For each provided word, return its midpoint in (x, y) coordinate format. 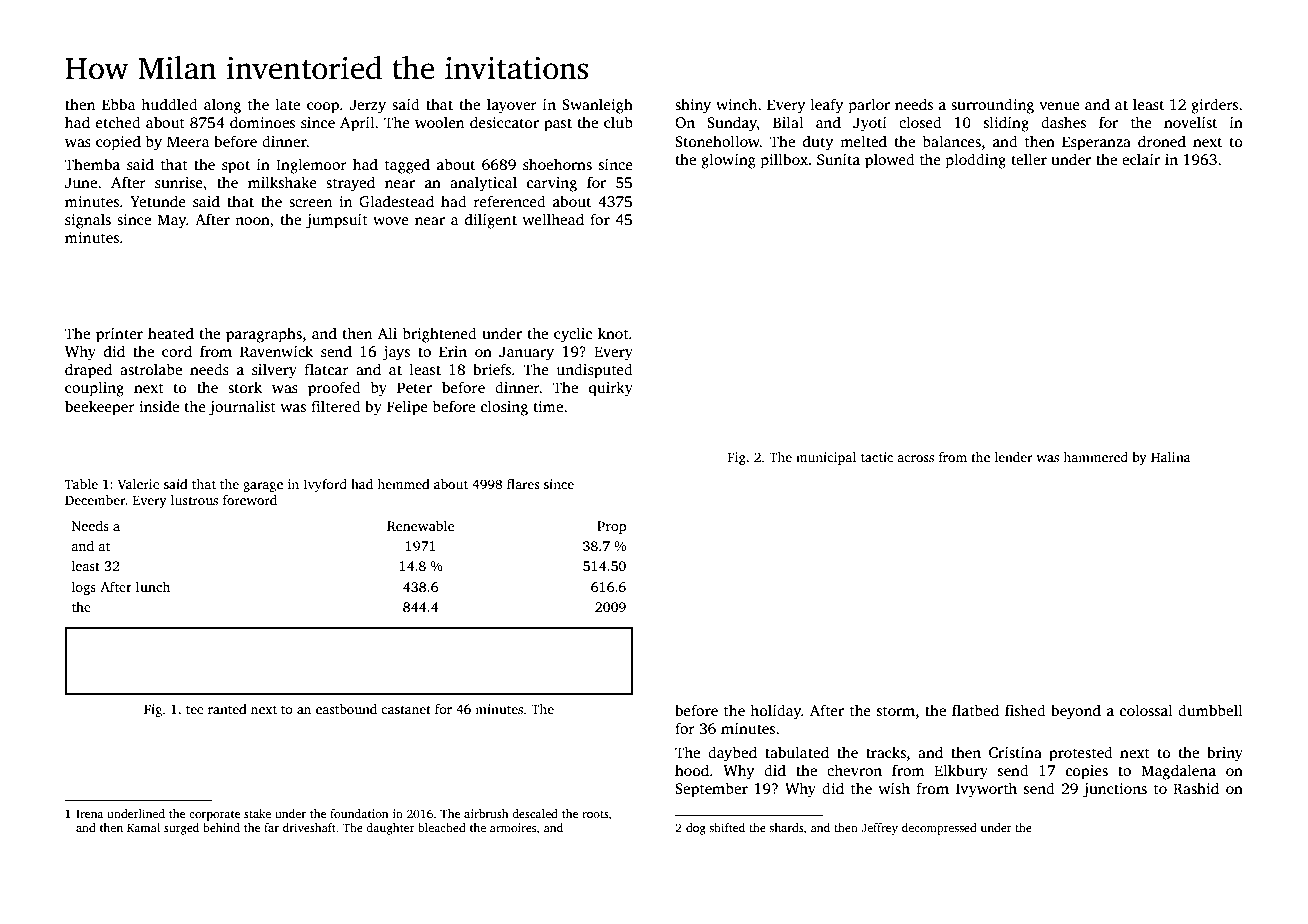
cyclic (573, 335)
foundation (359, 813)
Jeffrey (879, 829)
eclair (1141, 159)
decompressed (939, 829)
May (171, 221)
